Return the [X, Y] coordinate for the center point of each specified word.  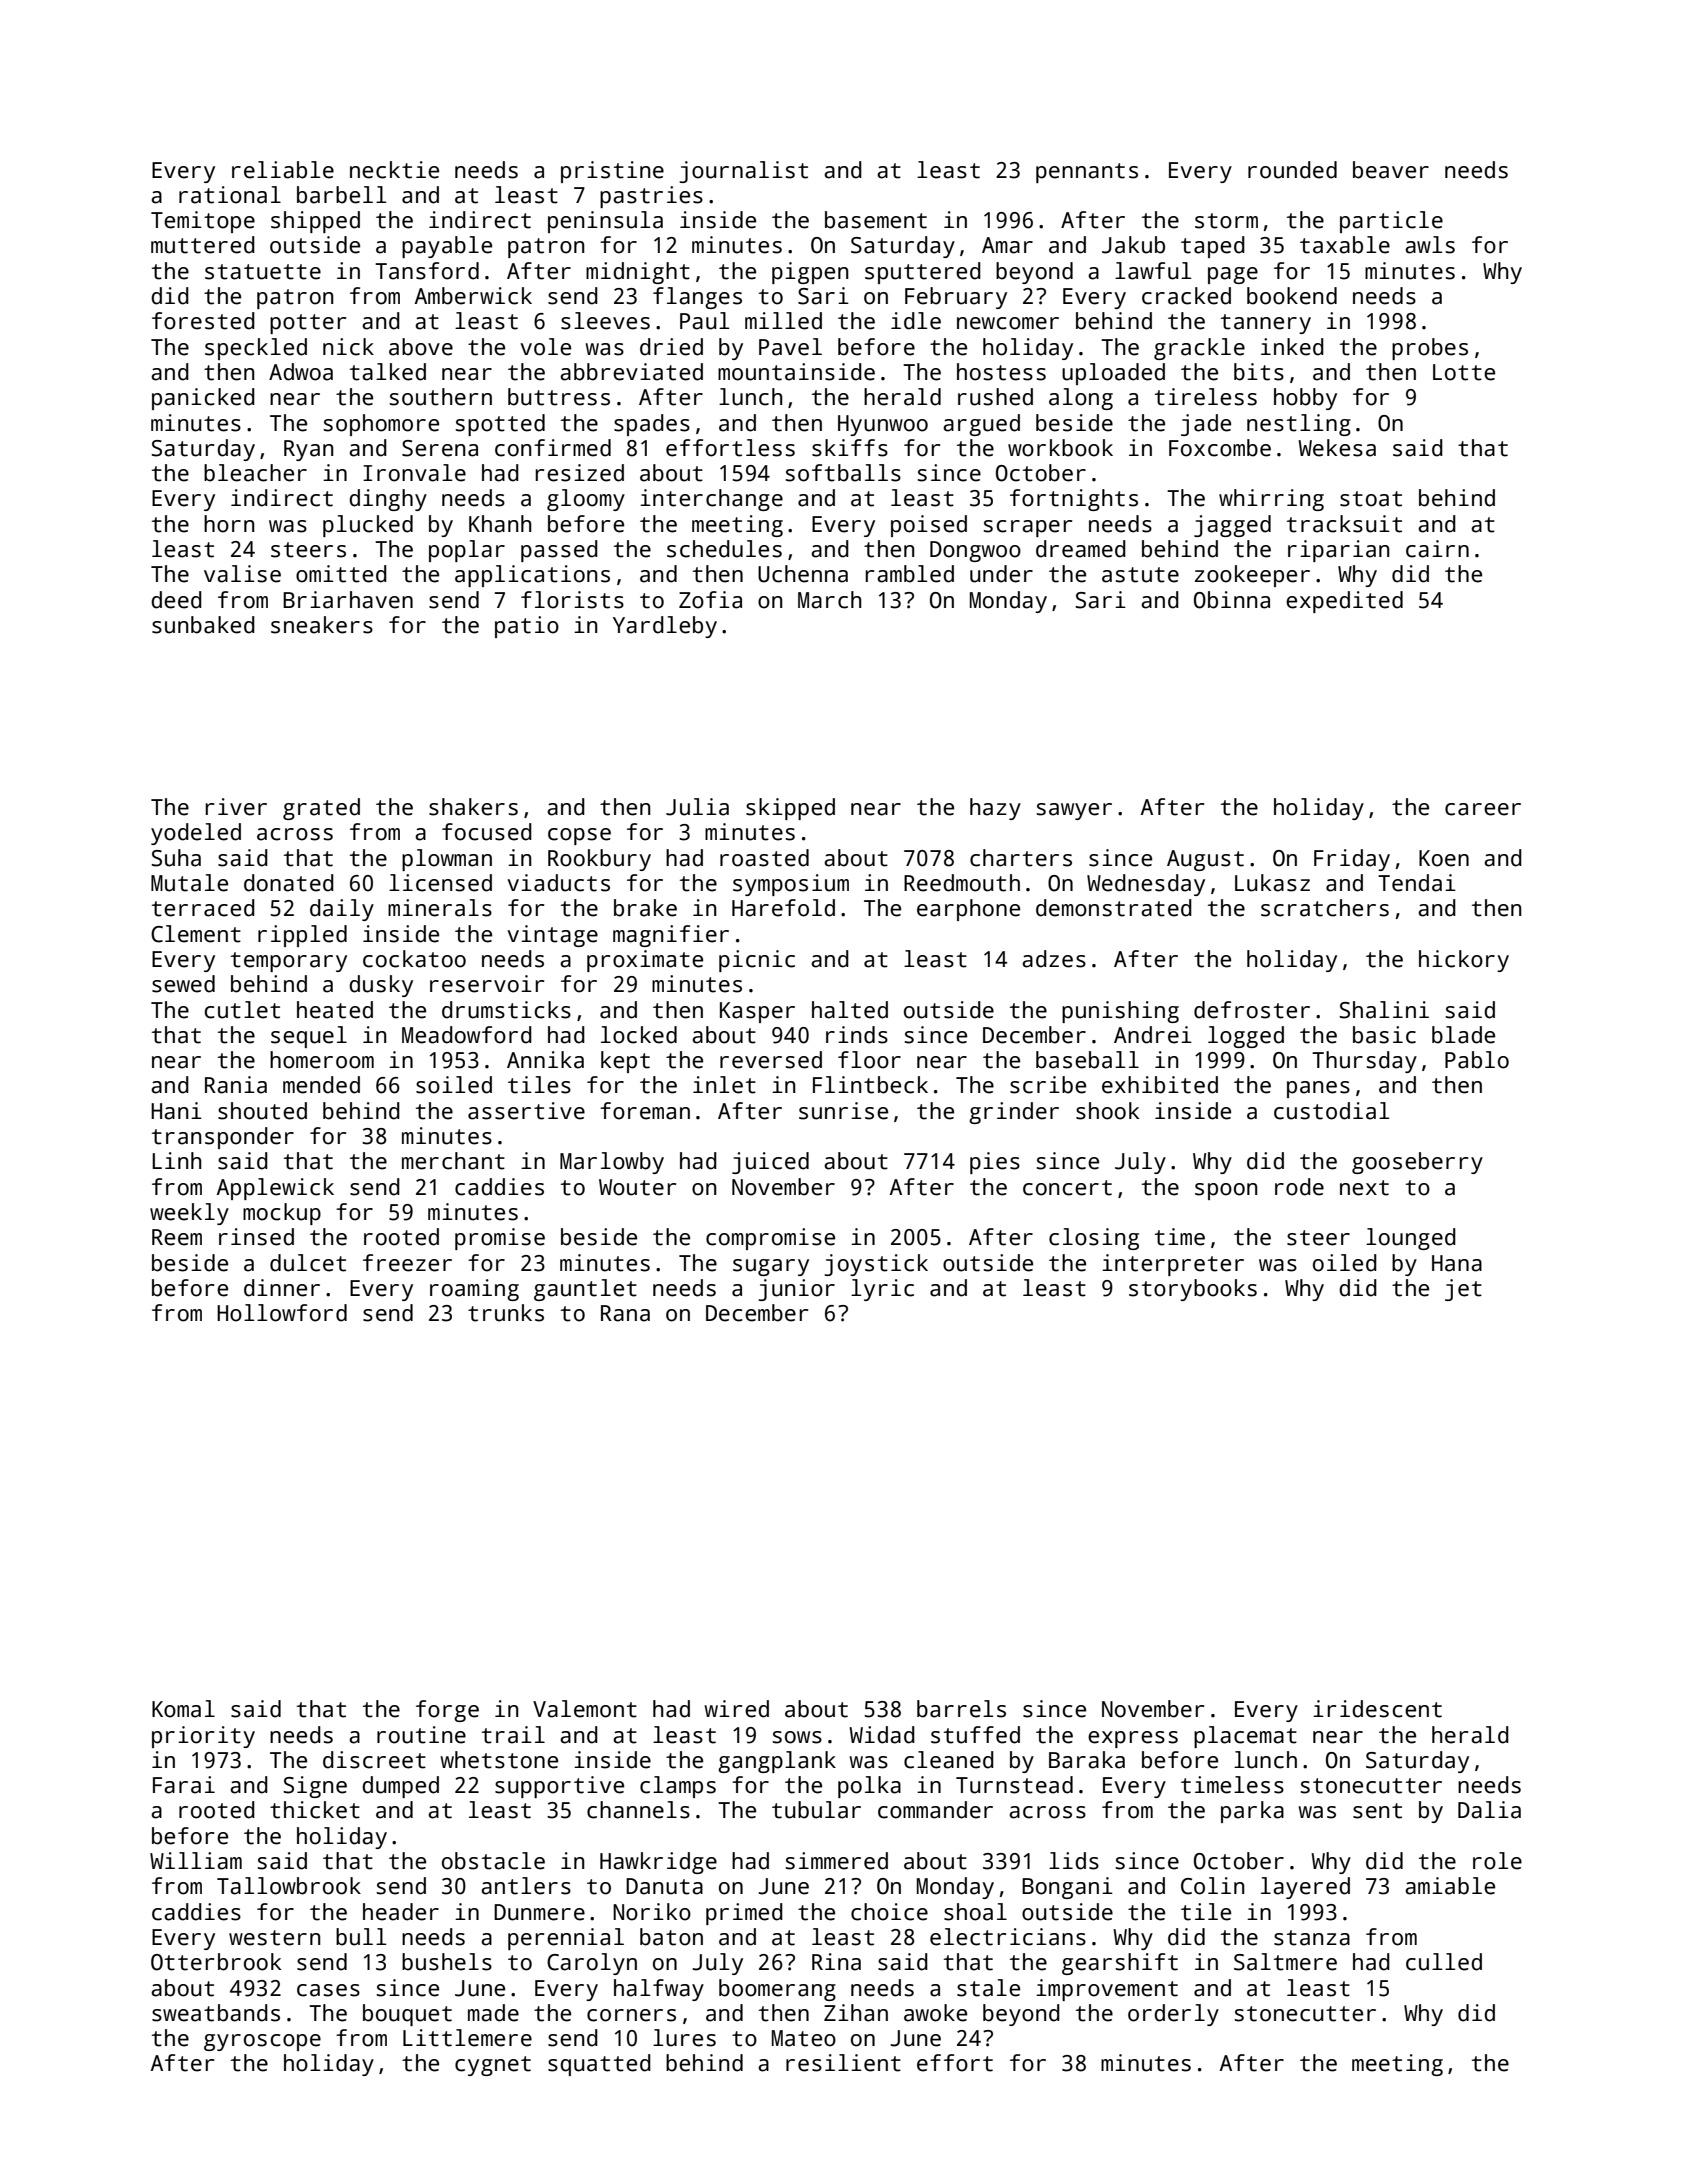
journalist [743, 172]
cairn [1437, 549]
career [1483, 809]
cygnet [493, 2066]
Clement [196, 934]
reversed [771, 1060]
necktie [394, 170]
